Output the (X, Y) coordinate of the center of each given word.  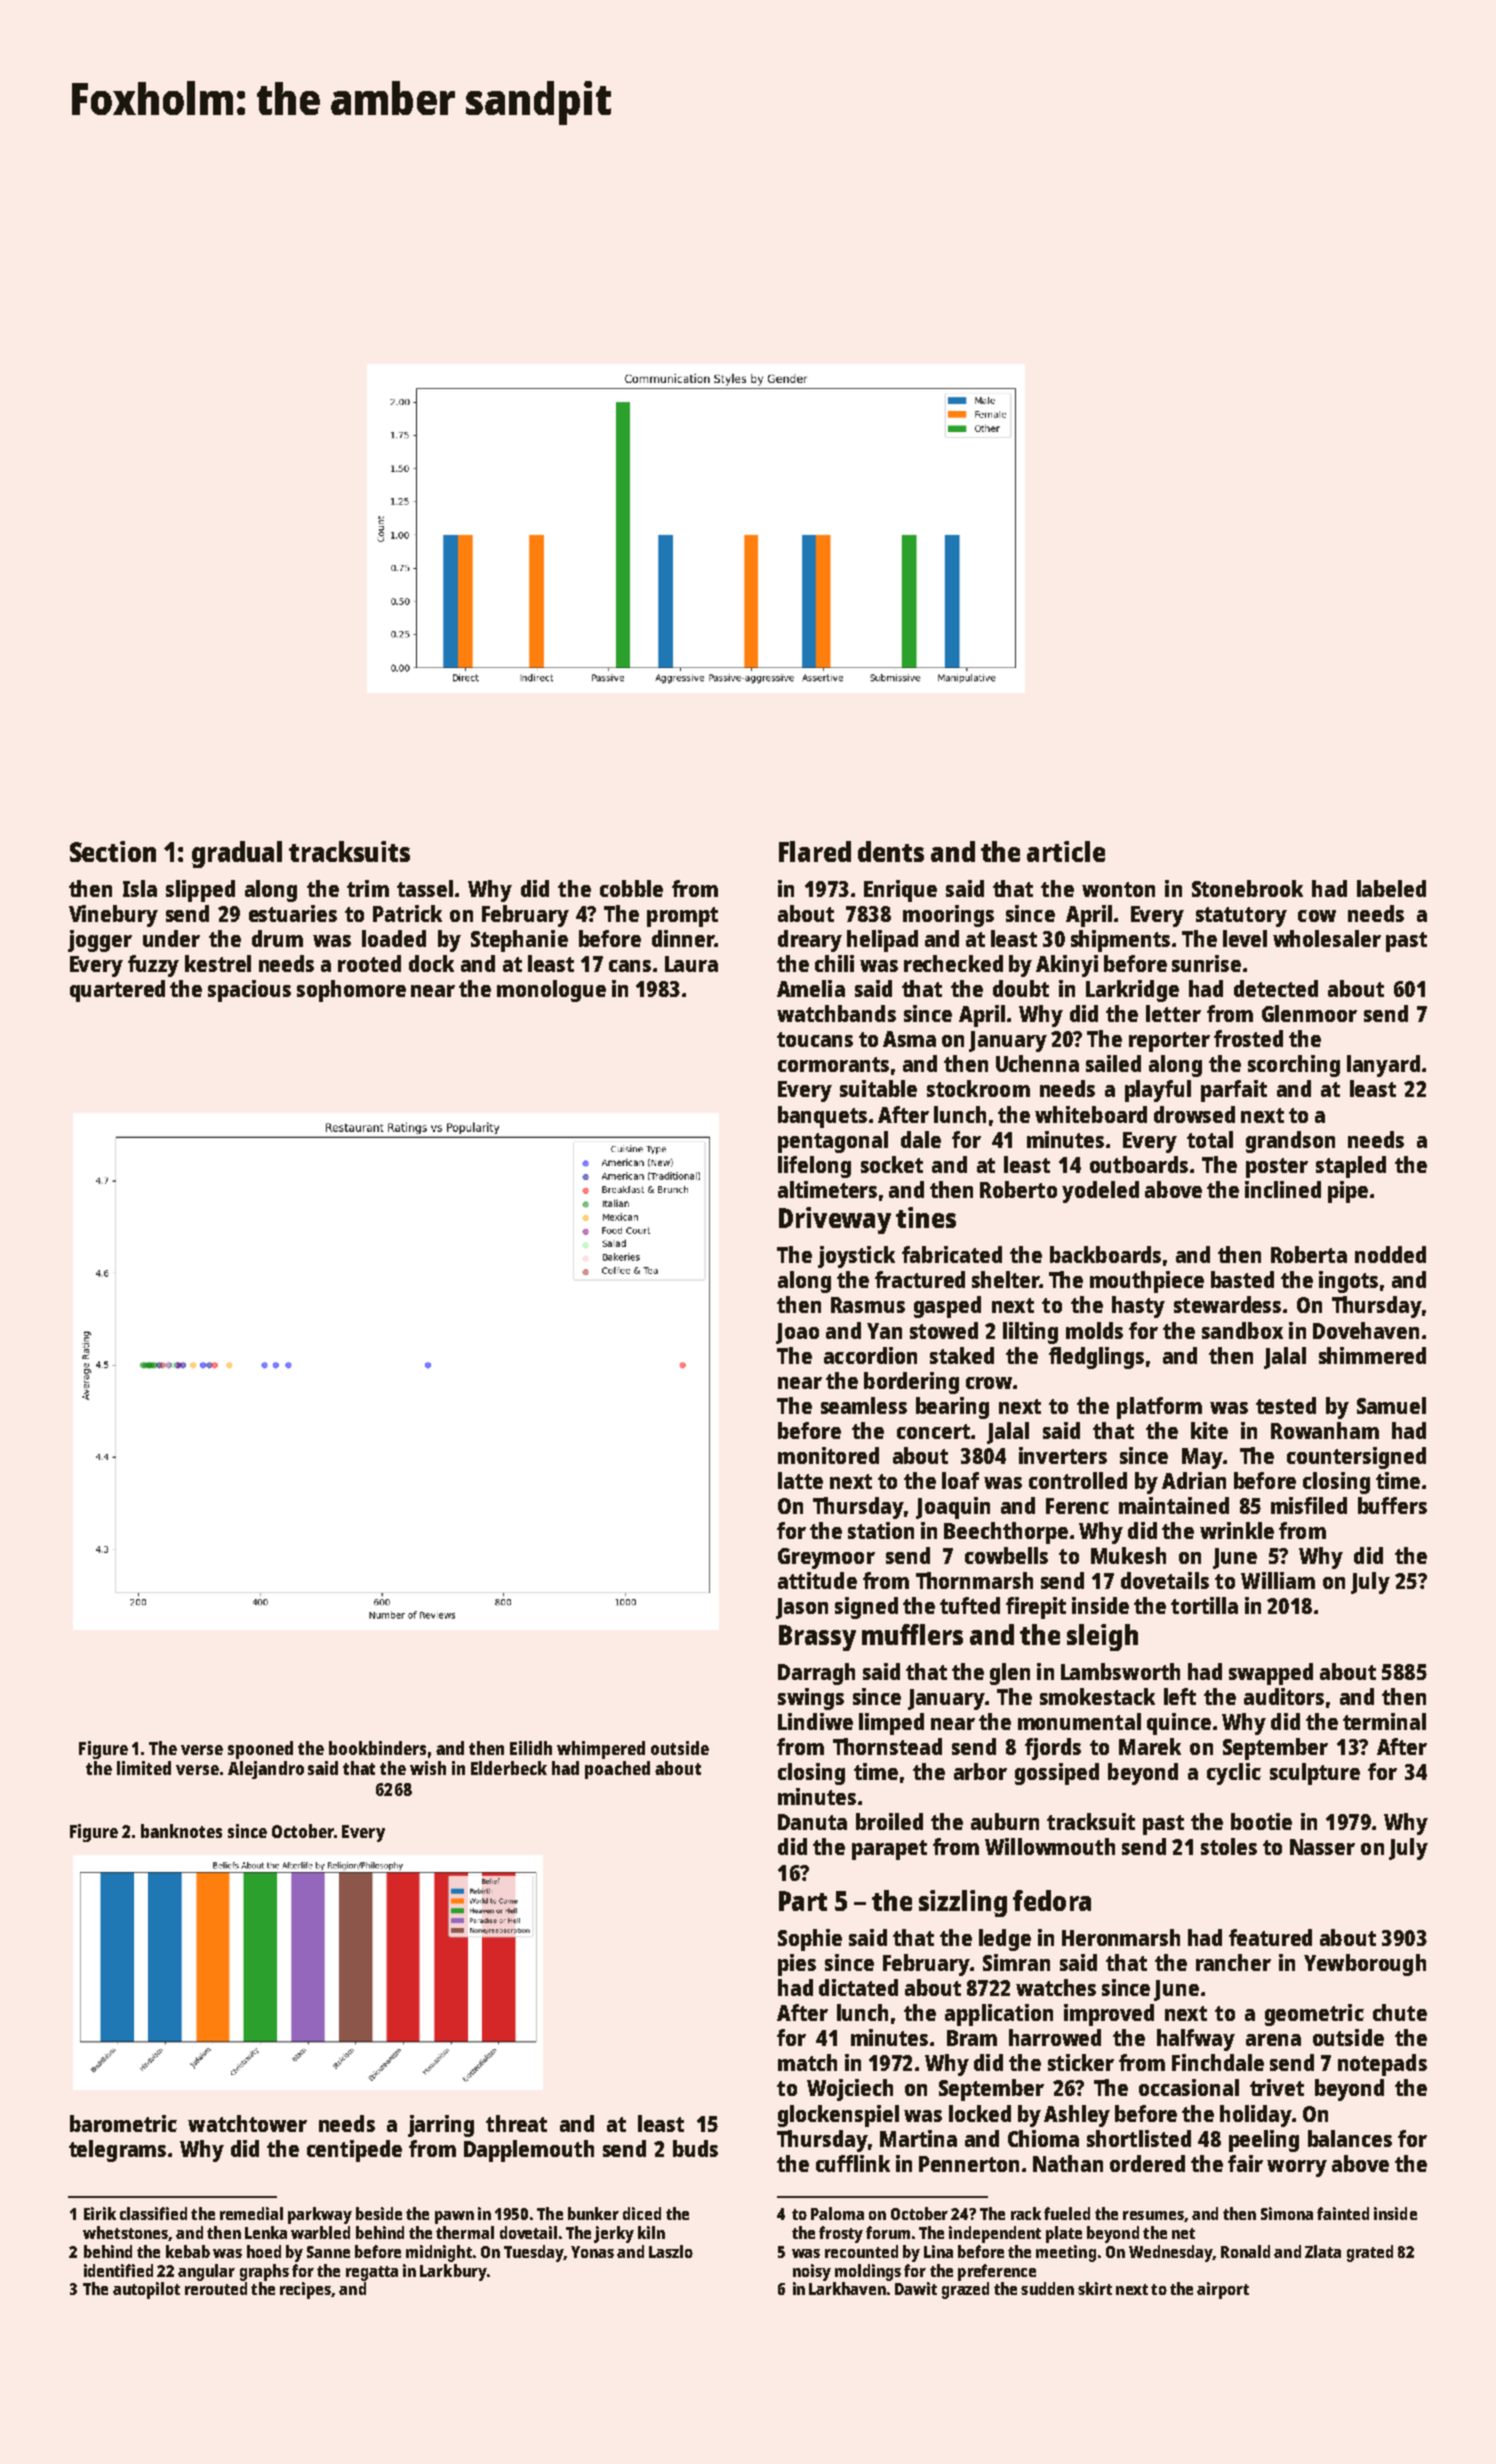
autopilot (146, 2290)
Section (113, 851)
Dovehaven (1366, 1330)
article (1066, 851)
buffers (1392, 1505)
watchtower (247, 2123)
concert (933, 1431)
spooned (260, 1750)
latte (800, 1480)
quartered (117, 991)
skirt (1095, 2288)
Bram (972, 2038)
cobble (631, 888)
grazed (965, 2290)
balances (1350, 2138)
